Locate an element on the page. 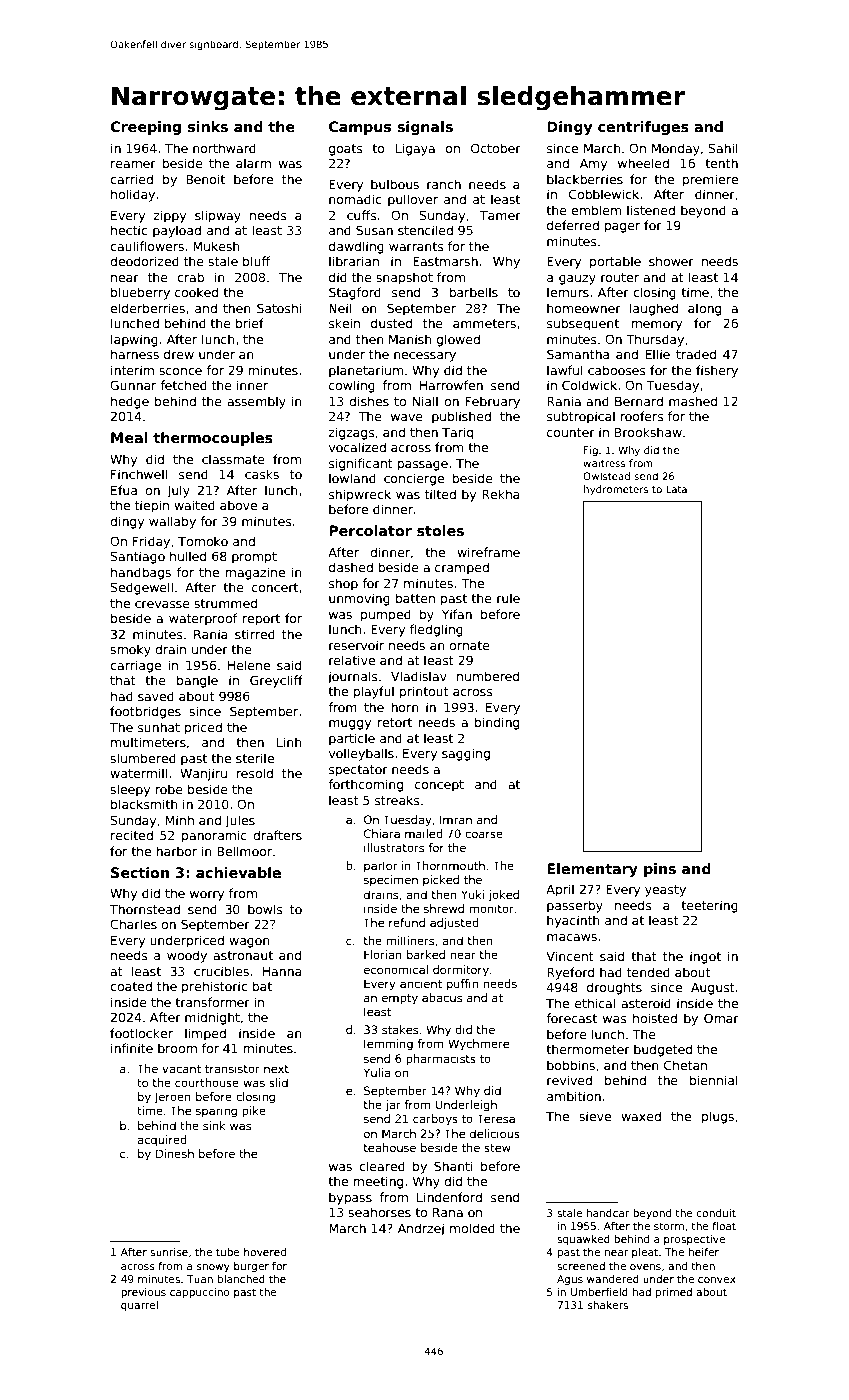  Sahil is located at coordinates (723, 148).
